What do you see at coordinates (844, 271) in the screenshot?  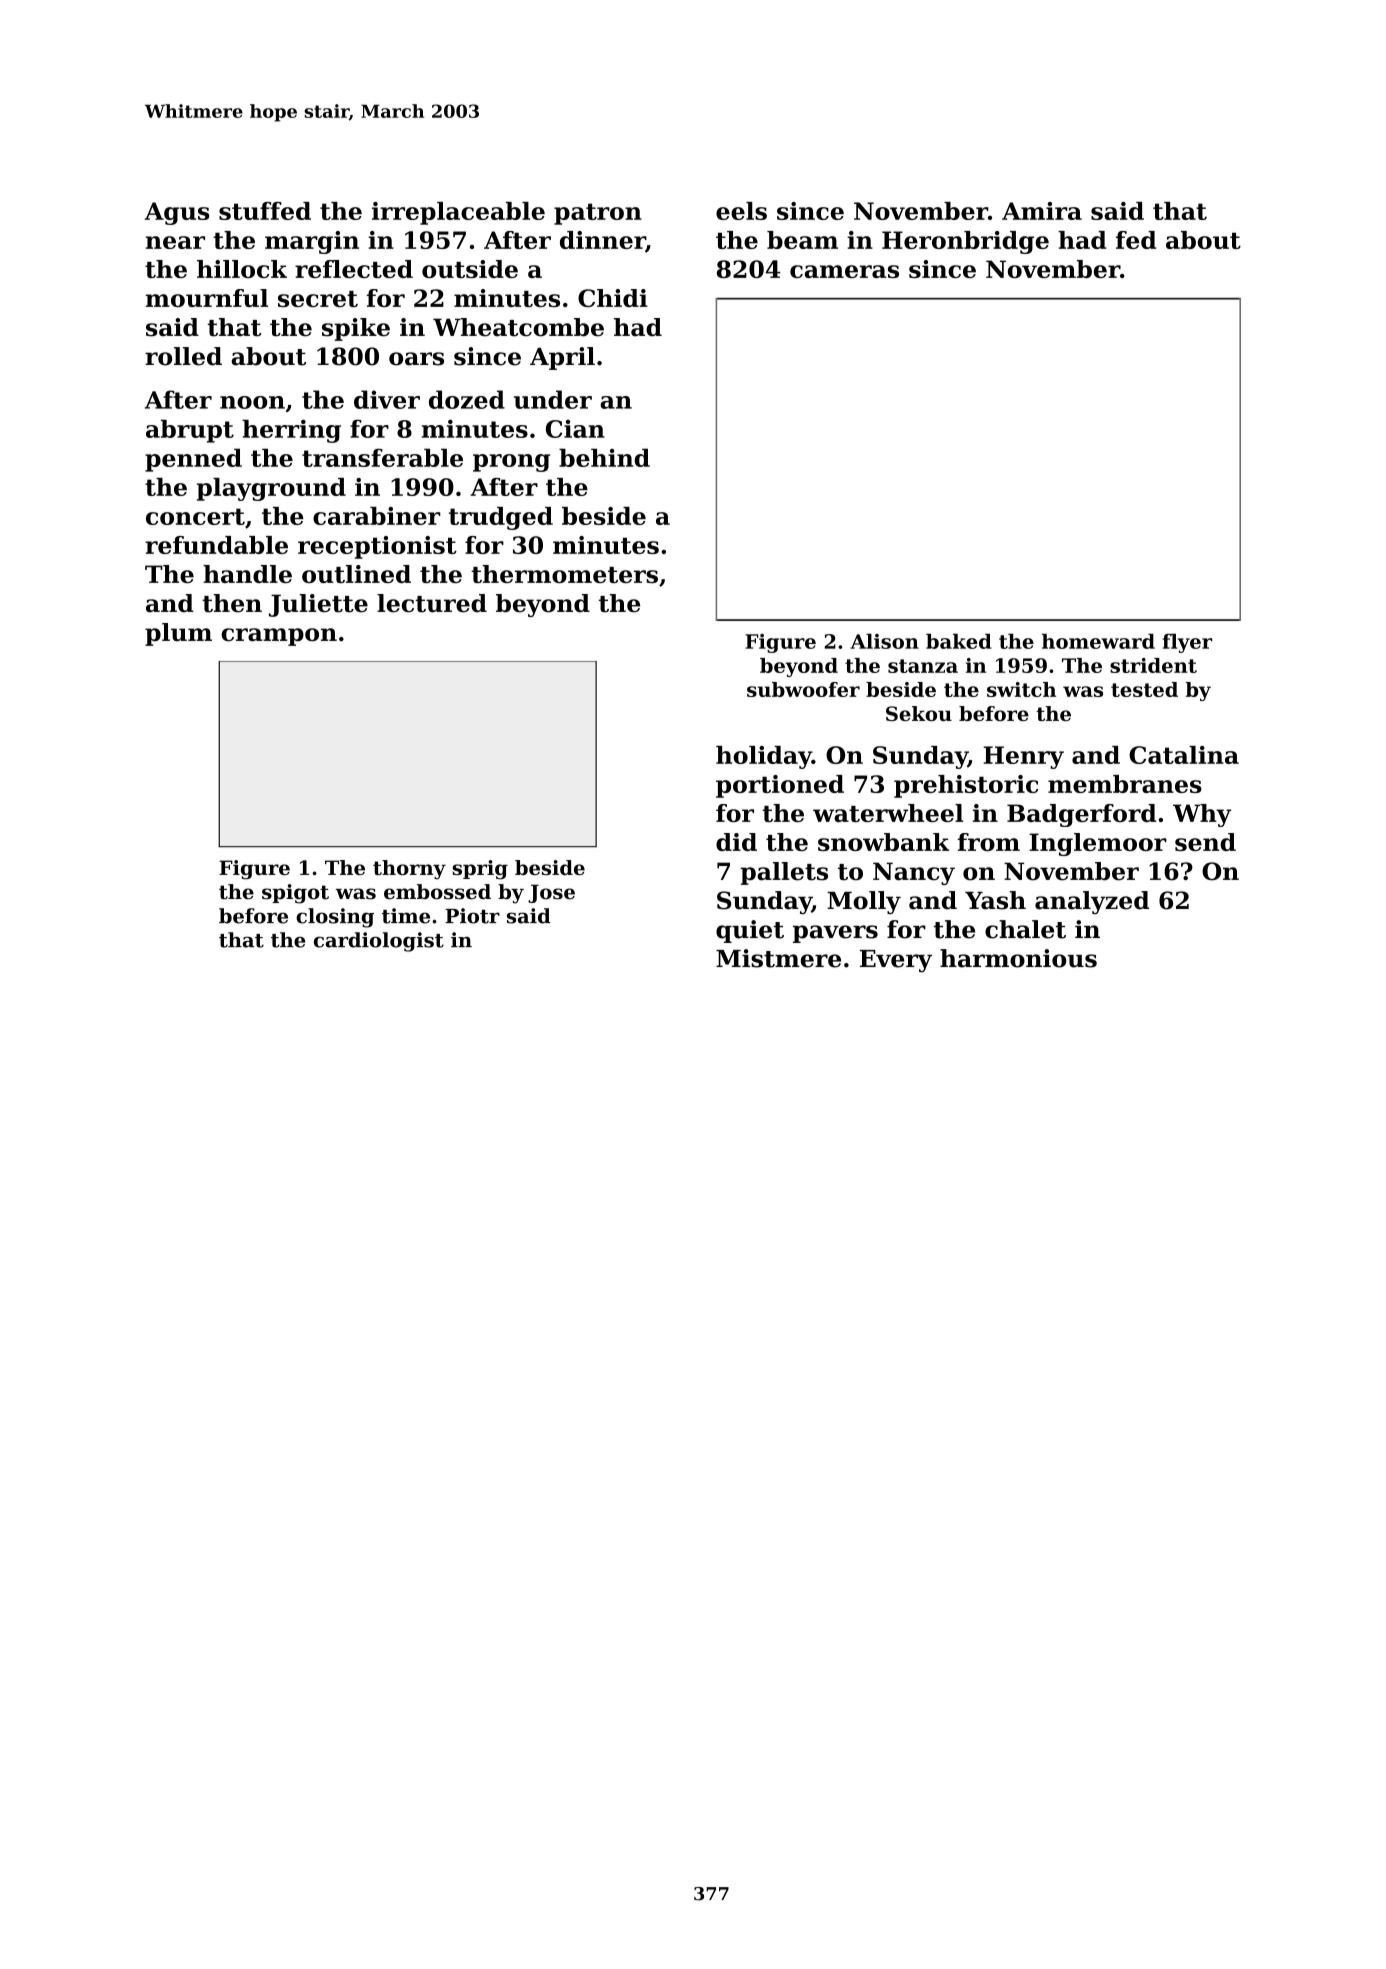 I see `cameras` at bounding box center [844, 271].
